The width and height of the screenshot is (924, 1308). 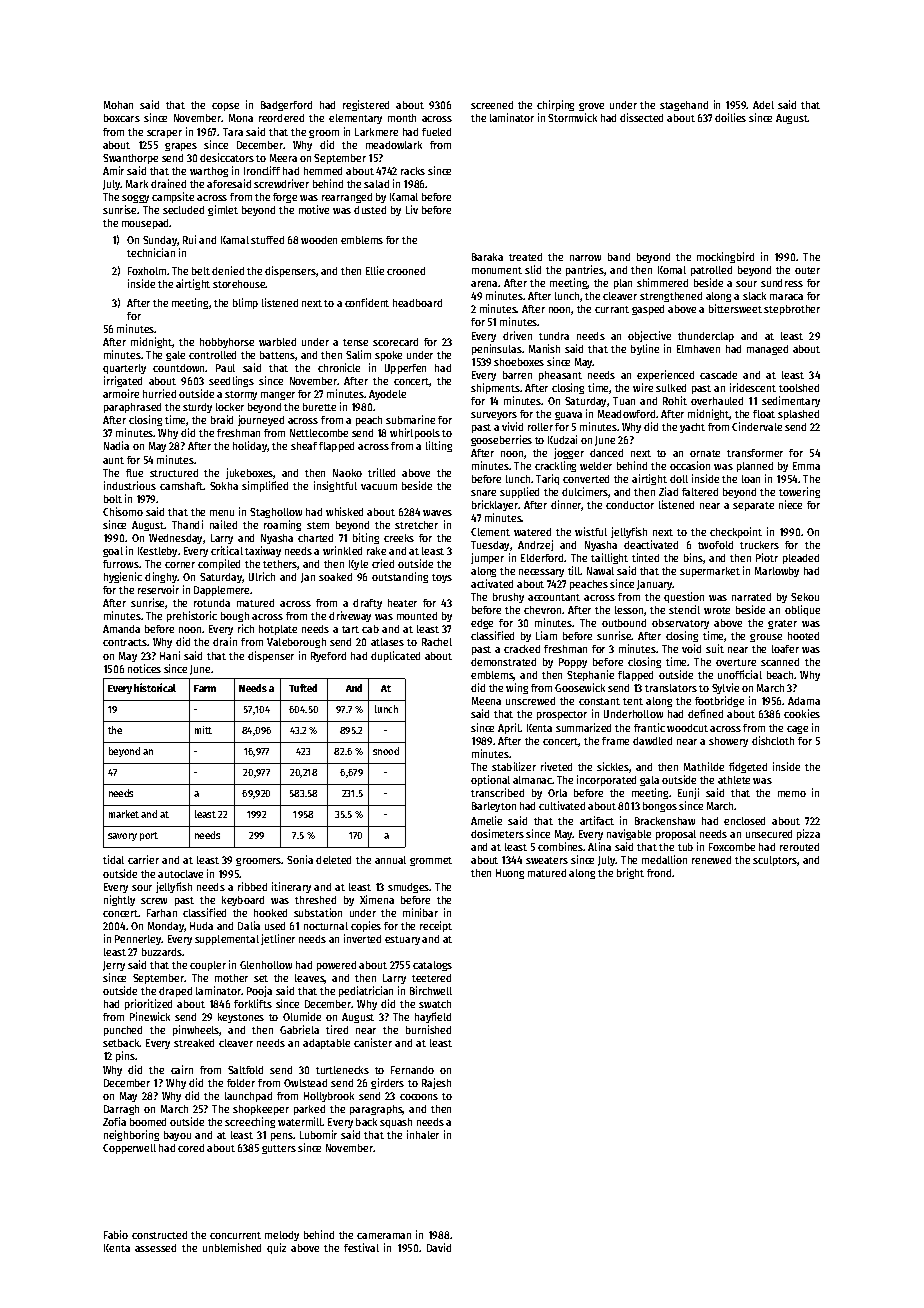 I want to click on woodcut, so click(x=687, y=728).
